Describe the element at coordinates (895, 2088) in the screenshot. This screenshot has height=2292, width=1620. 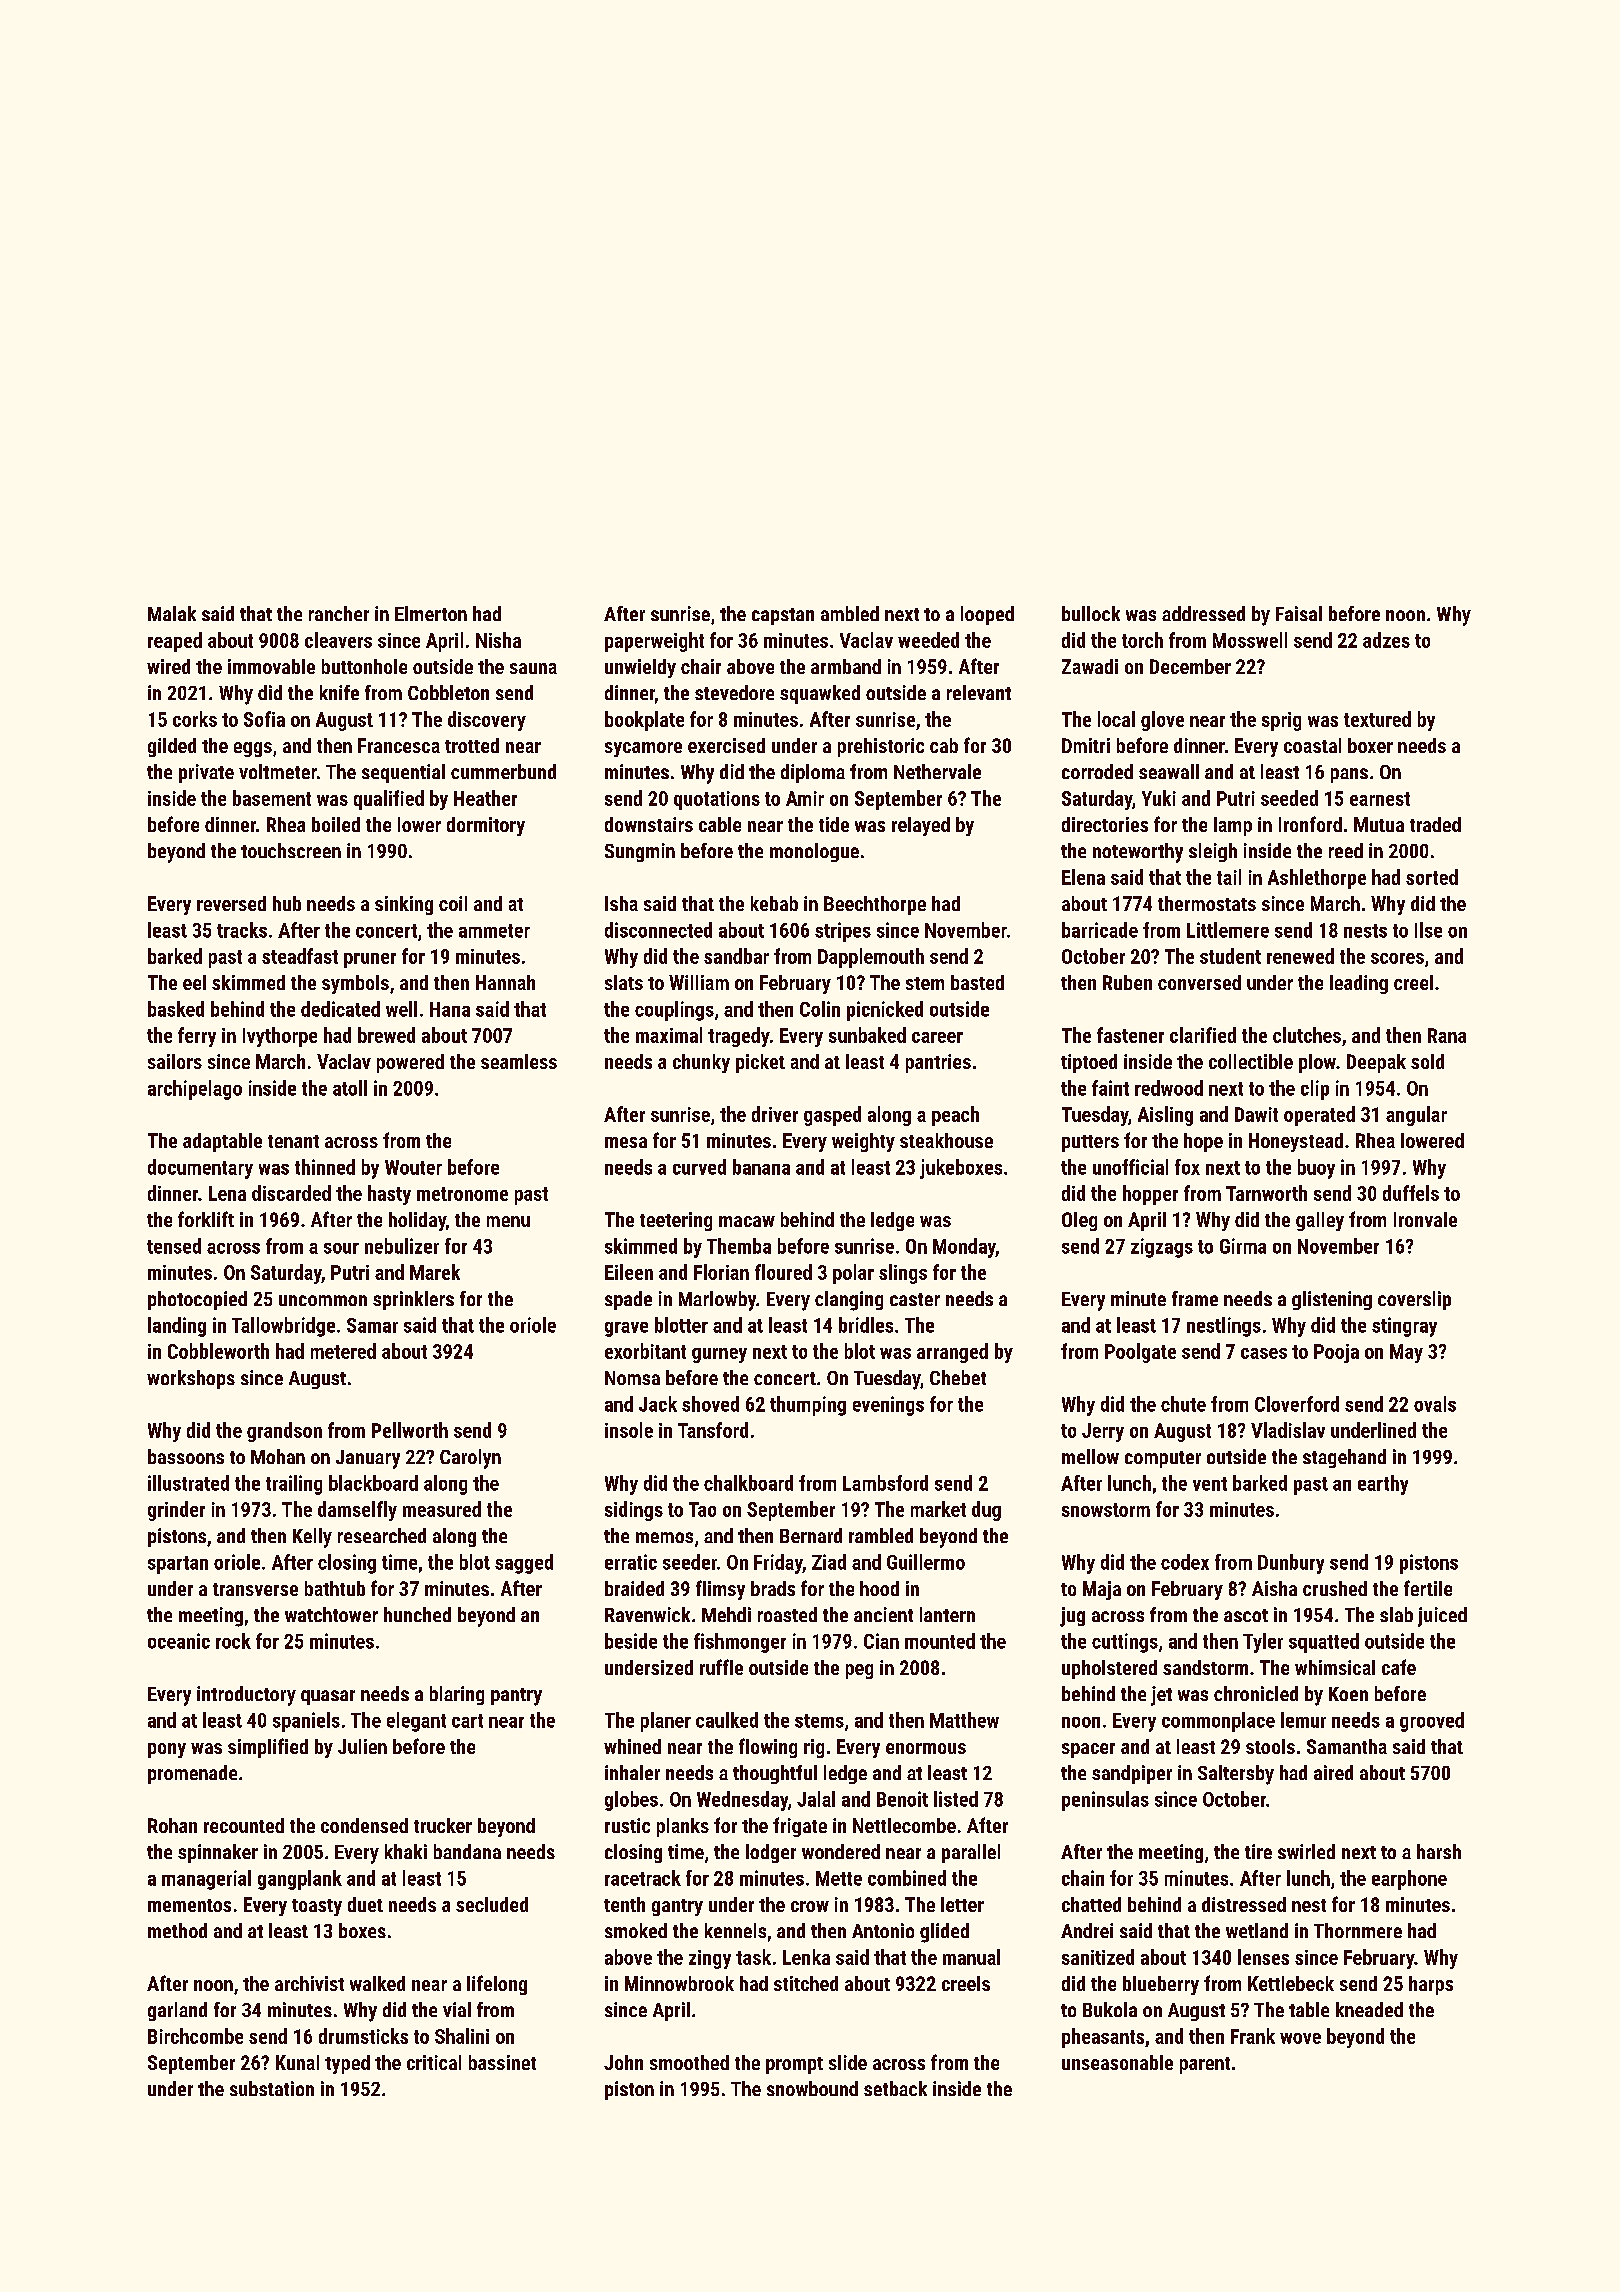
I see `setback` at that location.
